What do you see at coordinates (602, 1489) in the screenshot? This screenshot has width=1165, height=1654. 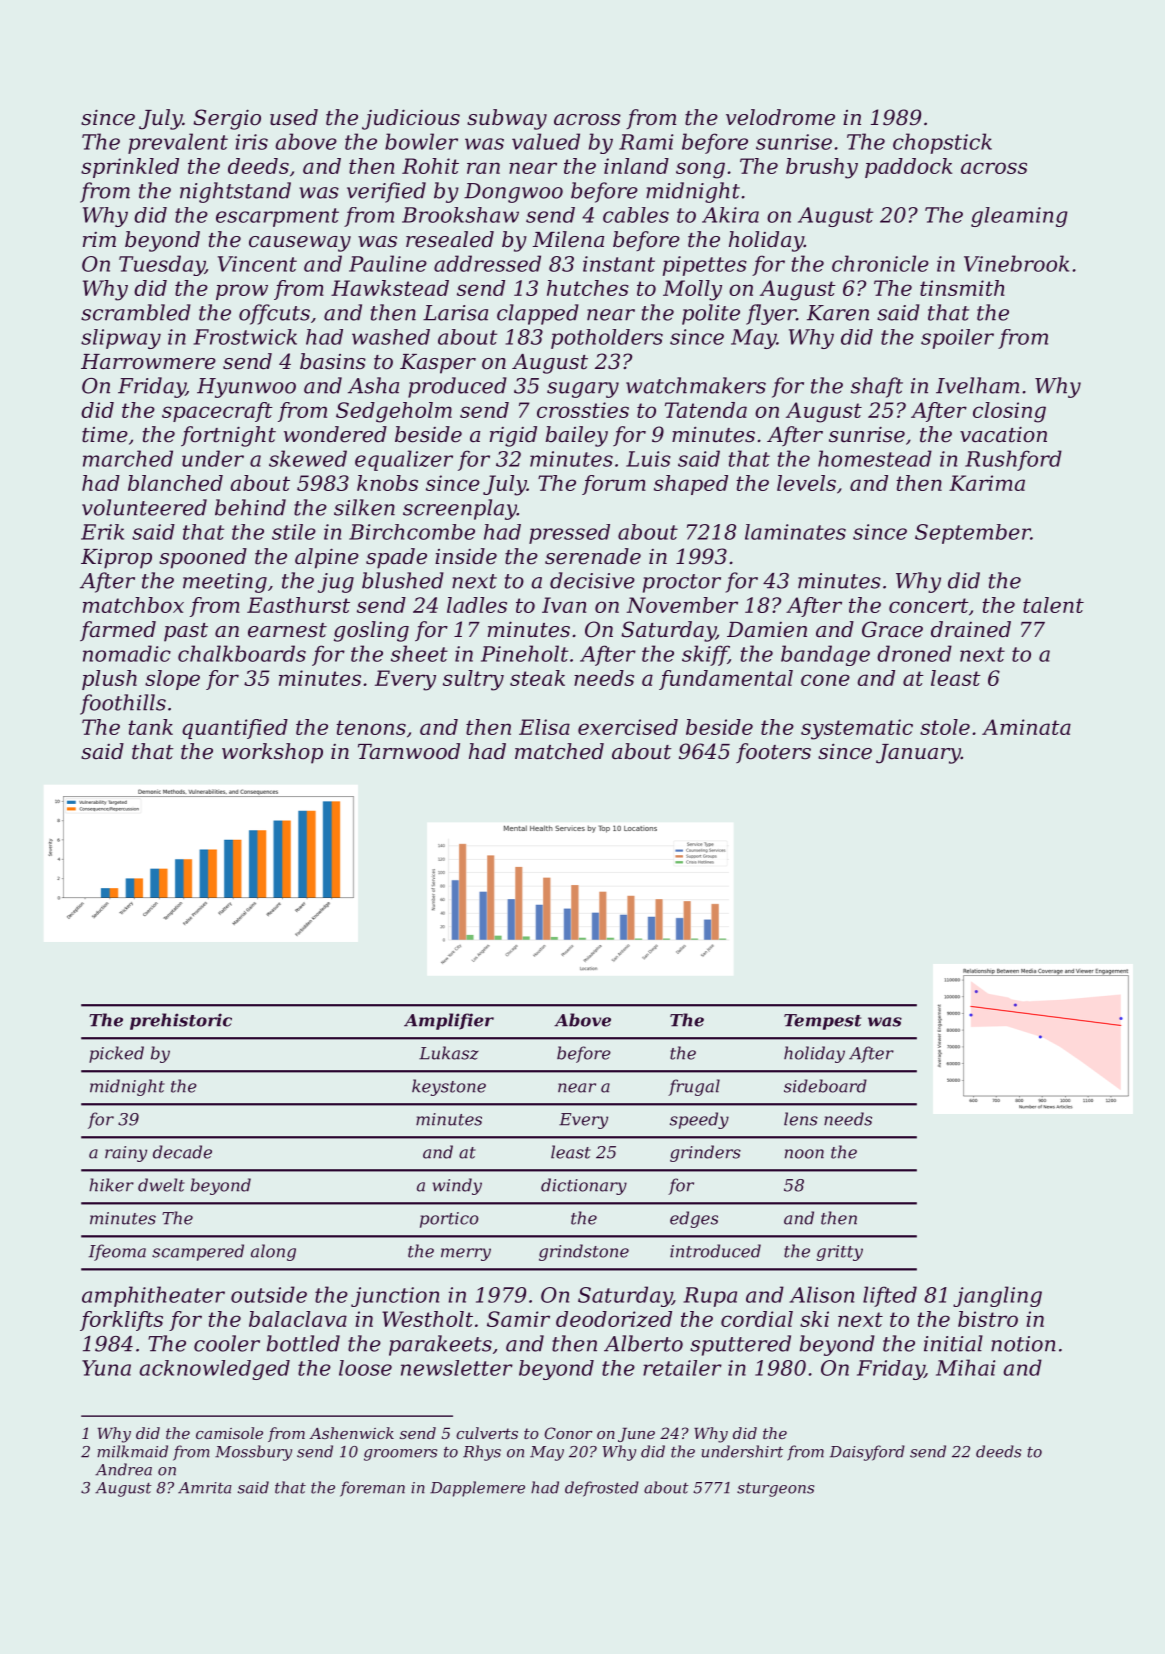 I see `defrosted` at bounding box center [602, 1489].
